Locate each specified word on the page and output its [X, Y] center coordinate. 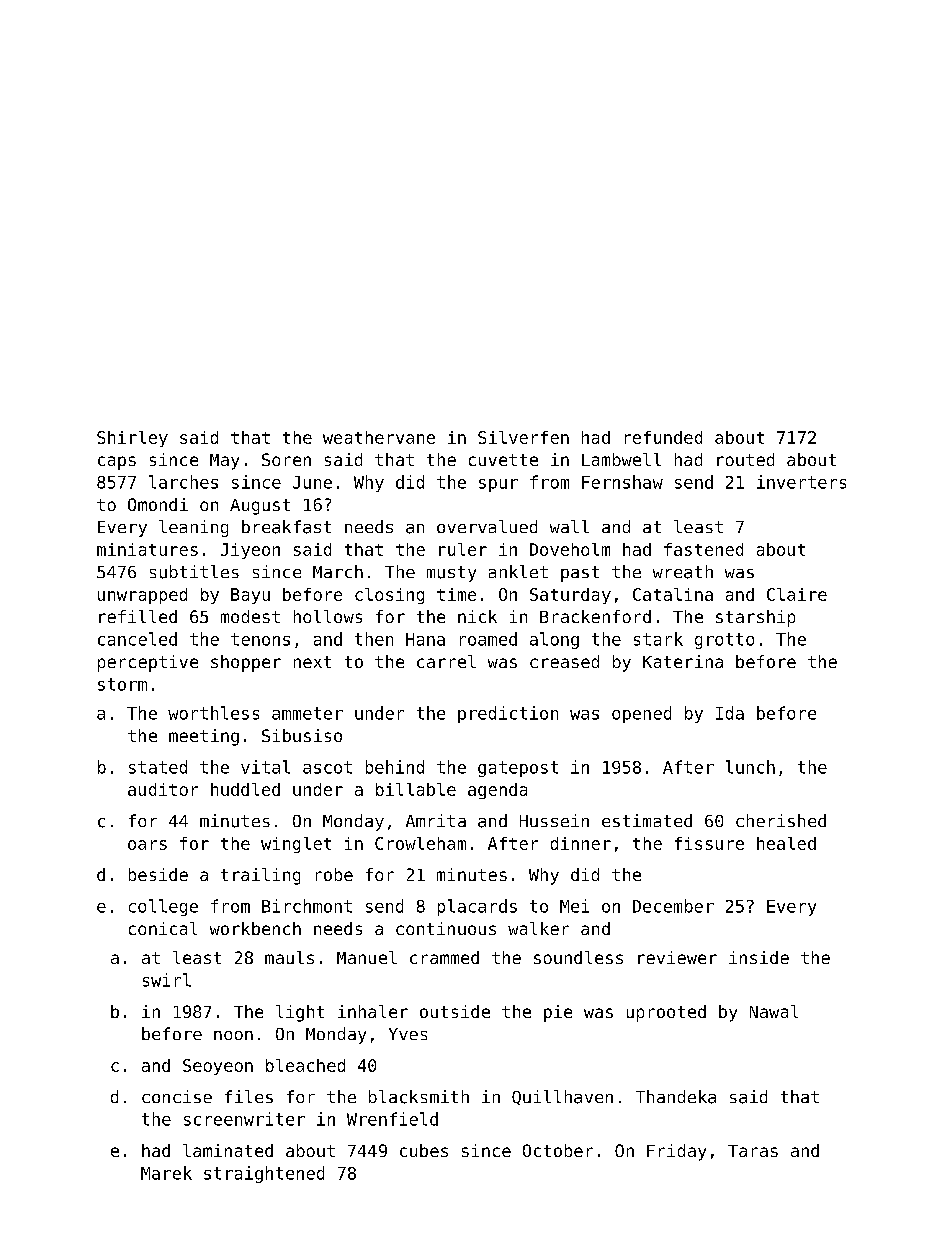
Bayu [250, 596]
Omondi [158, 504]
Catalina [673, 594]
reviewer [677, 957]
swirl [167, 980]
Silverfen [523, 437]
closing [389, 596]
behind [395, 767]
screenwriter [244, 1119]
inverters [801, 482]
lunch [750, 767]
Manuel [367, 957]
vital [265, 767]
